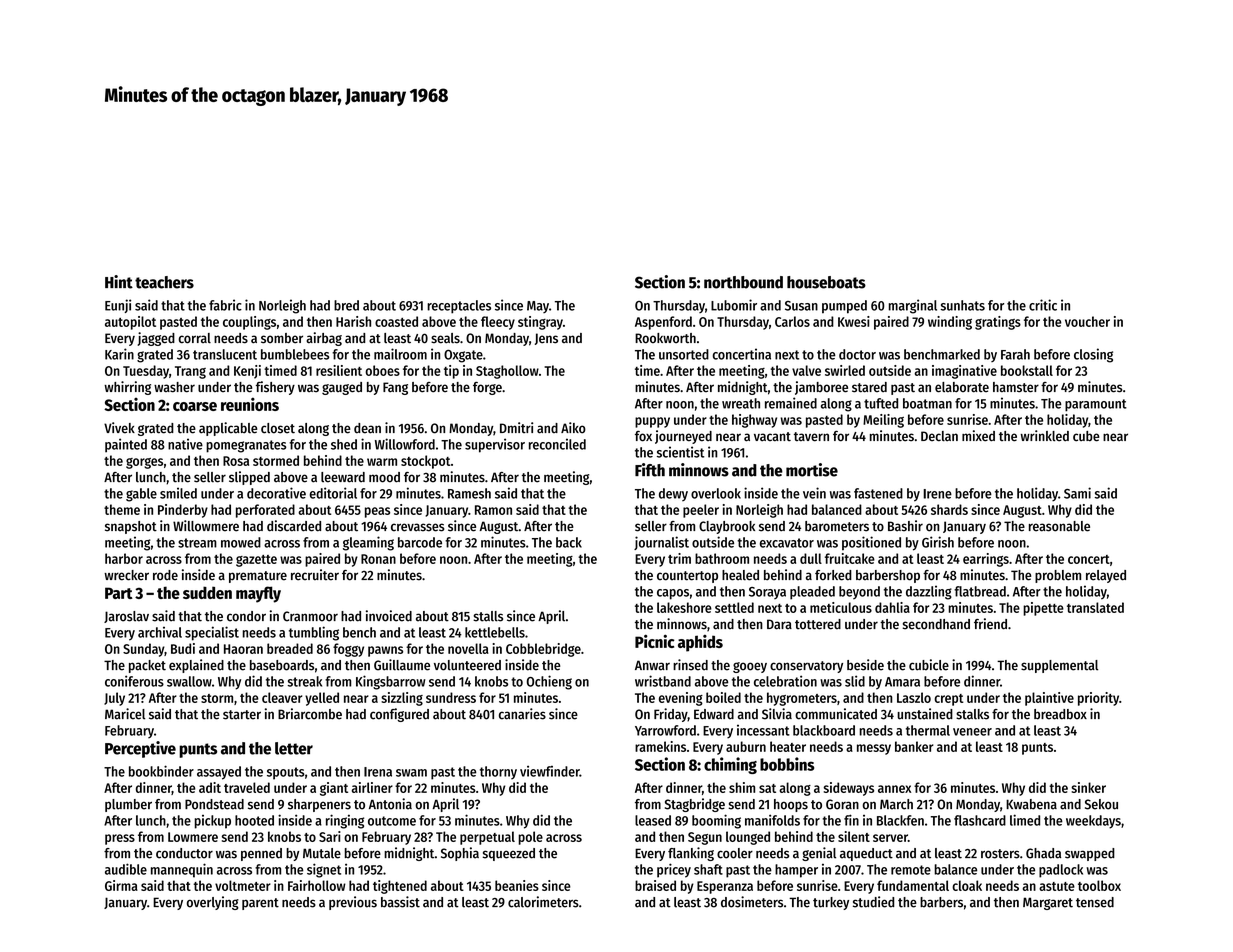 The height and width of the screenshot is (952, 1233). What do you see at coordinates (679, 558) in the screenshot?
I see `trim` at bounding box center [679, 558].
